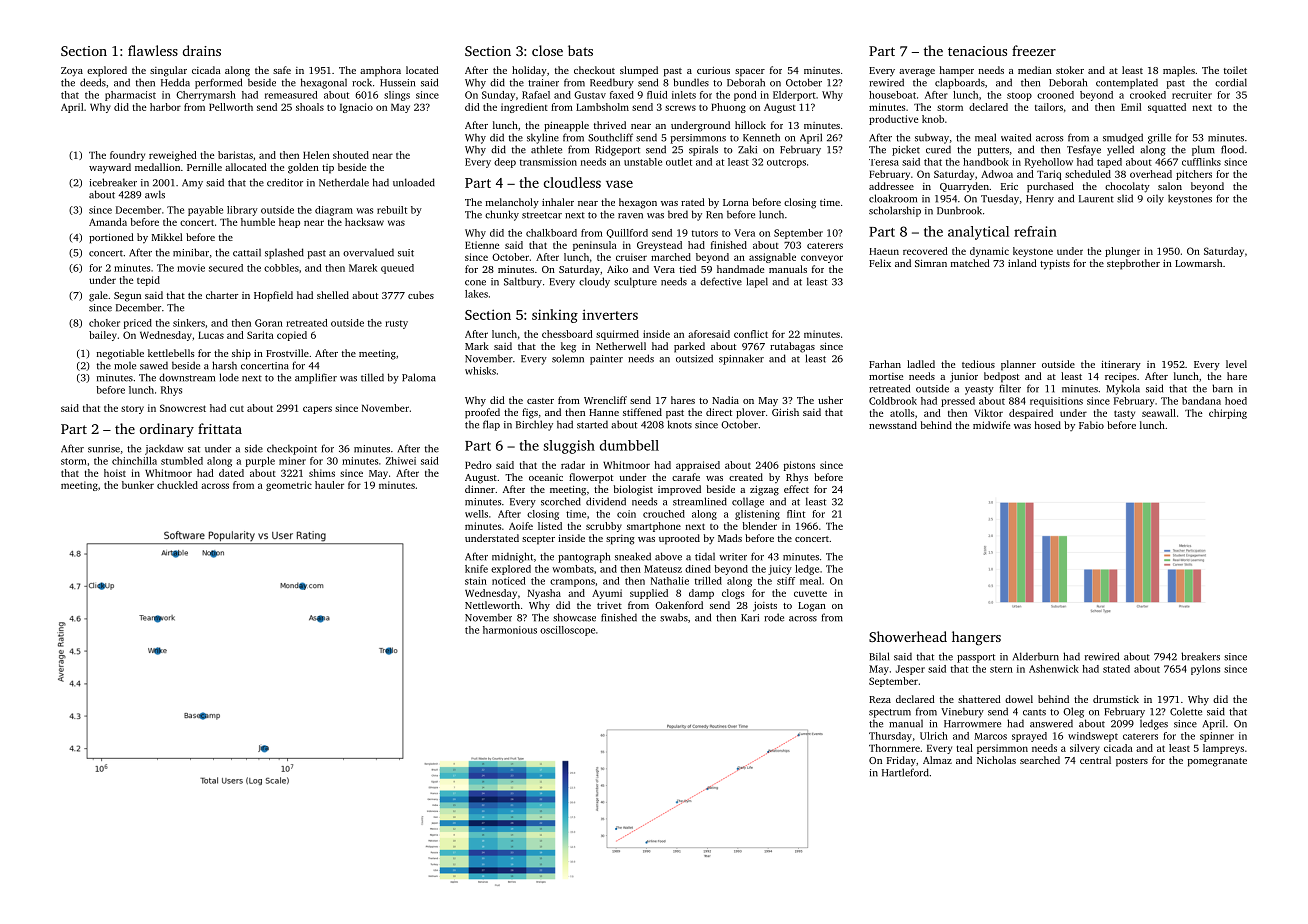  I want to click on tidal, so click(705, 556).
